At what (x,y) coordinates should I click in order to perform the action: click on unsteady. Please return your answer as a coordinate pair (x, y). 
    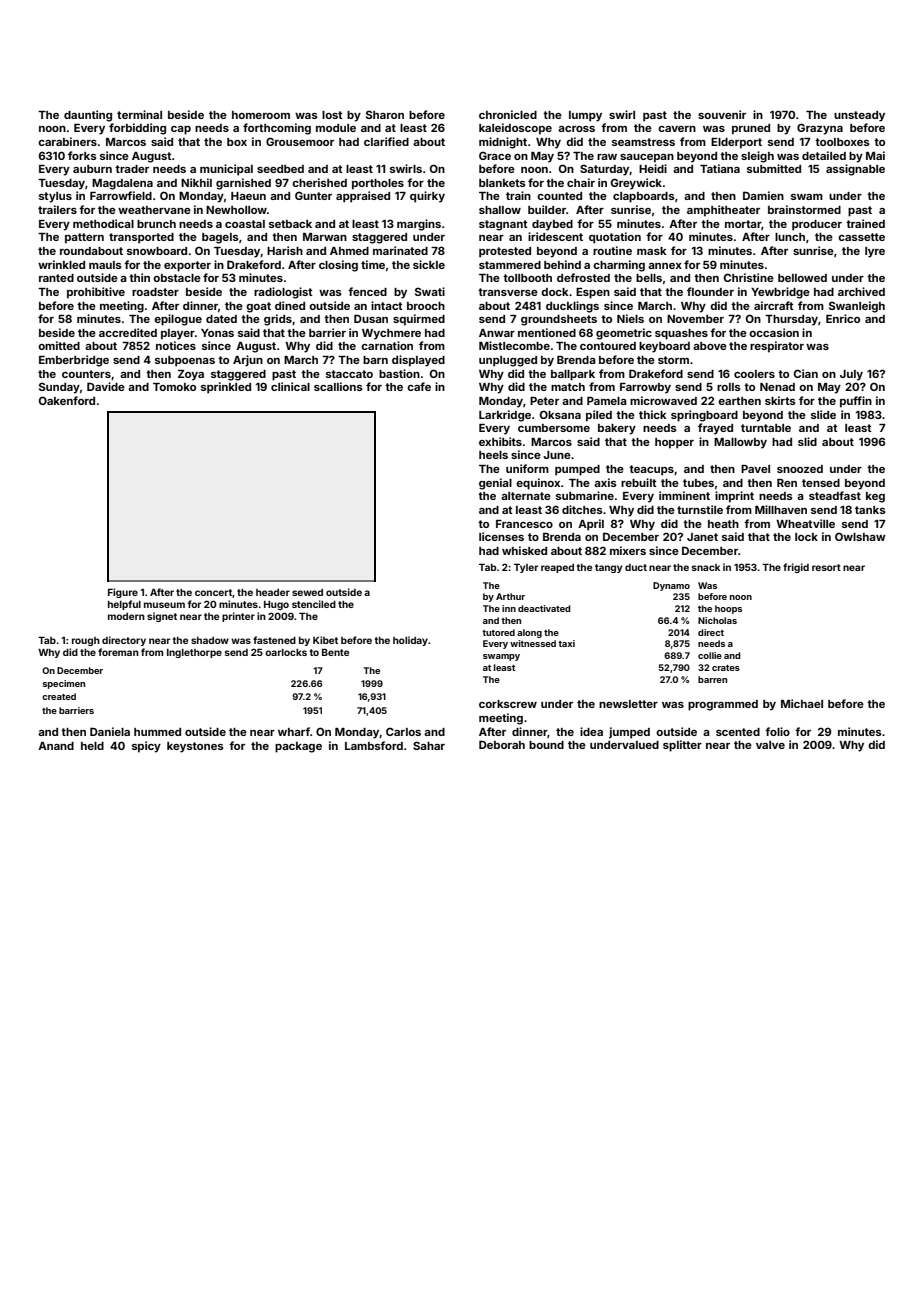
    Looking at the image, I should click on (859, 116).
